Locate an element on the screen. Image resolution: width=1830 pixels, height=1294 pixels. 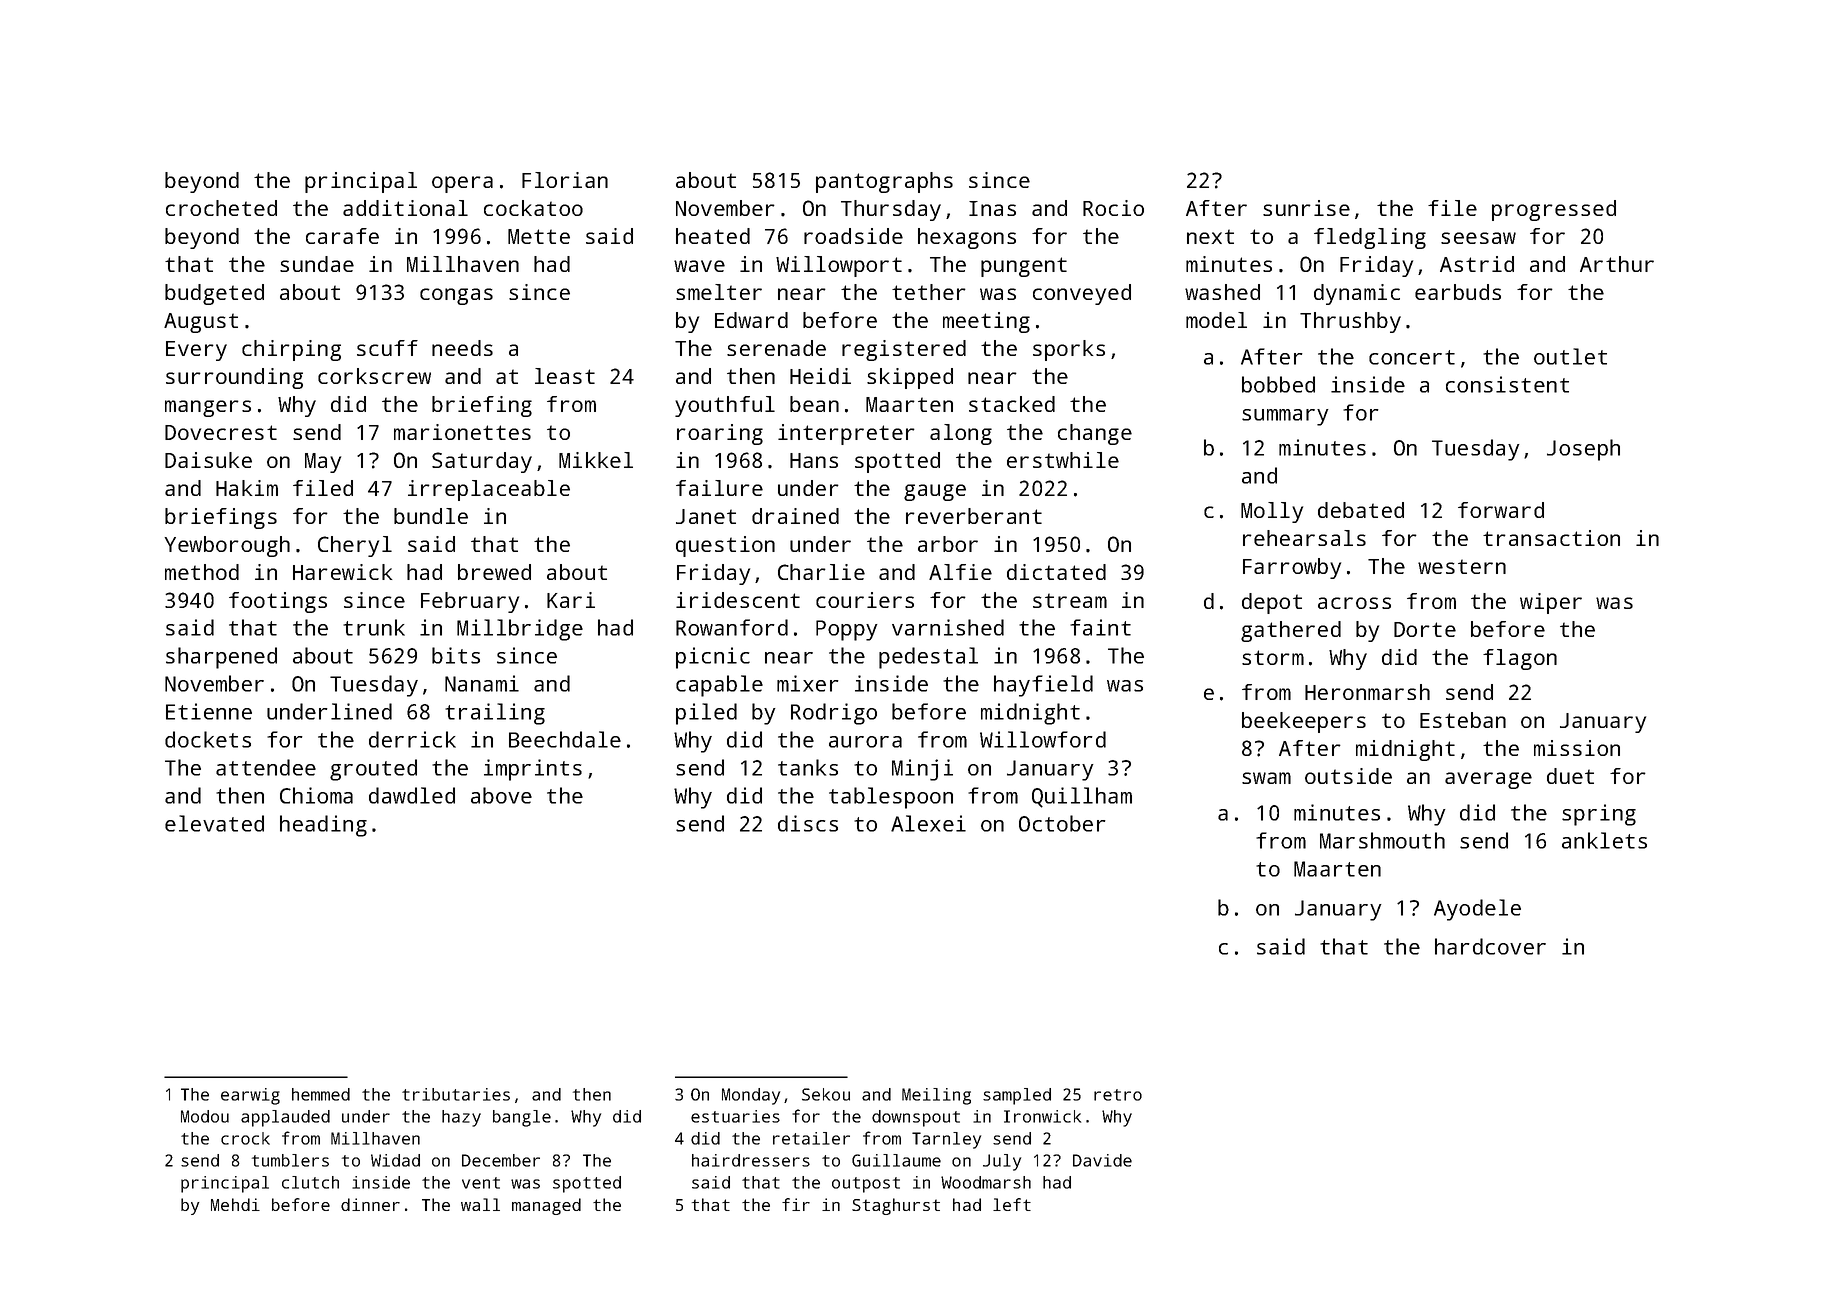
pantographs is located at coordinates (884, 182).
